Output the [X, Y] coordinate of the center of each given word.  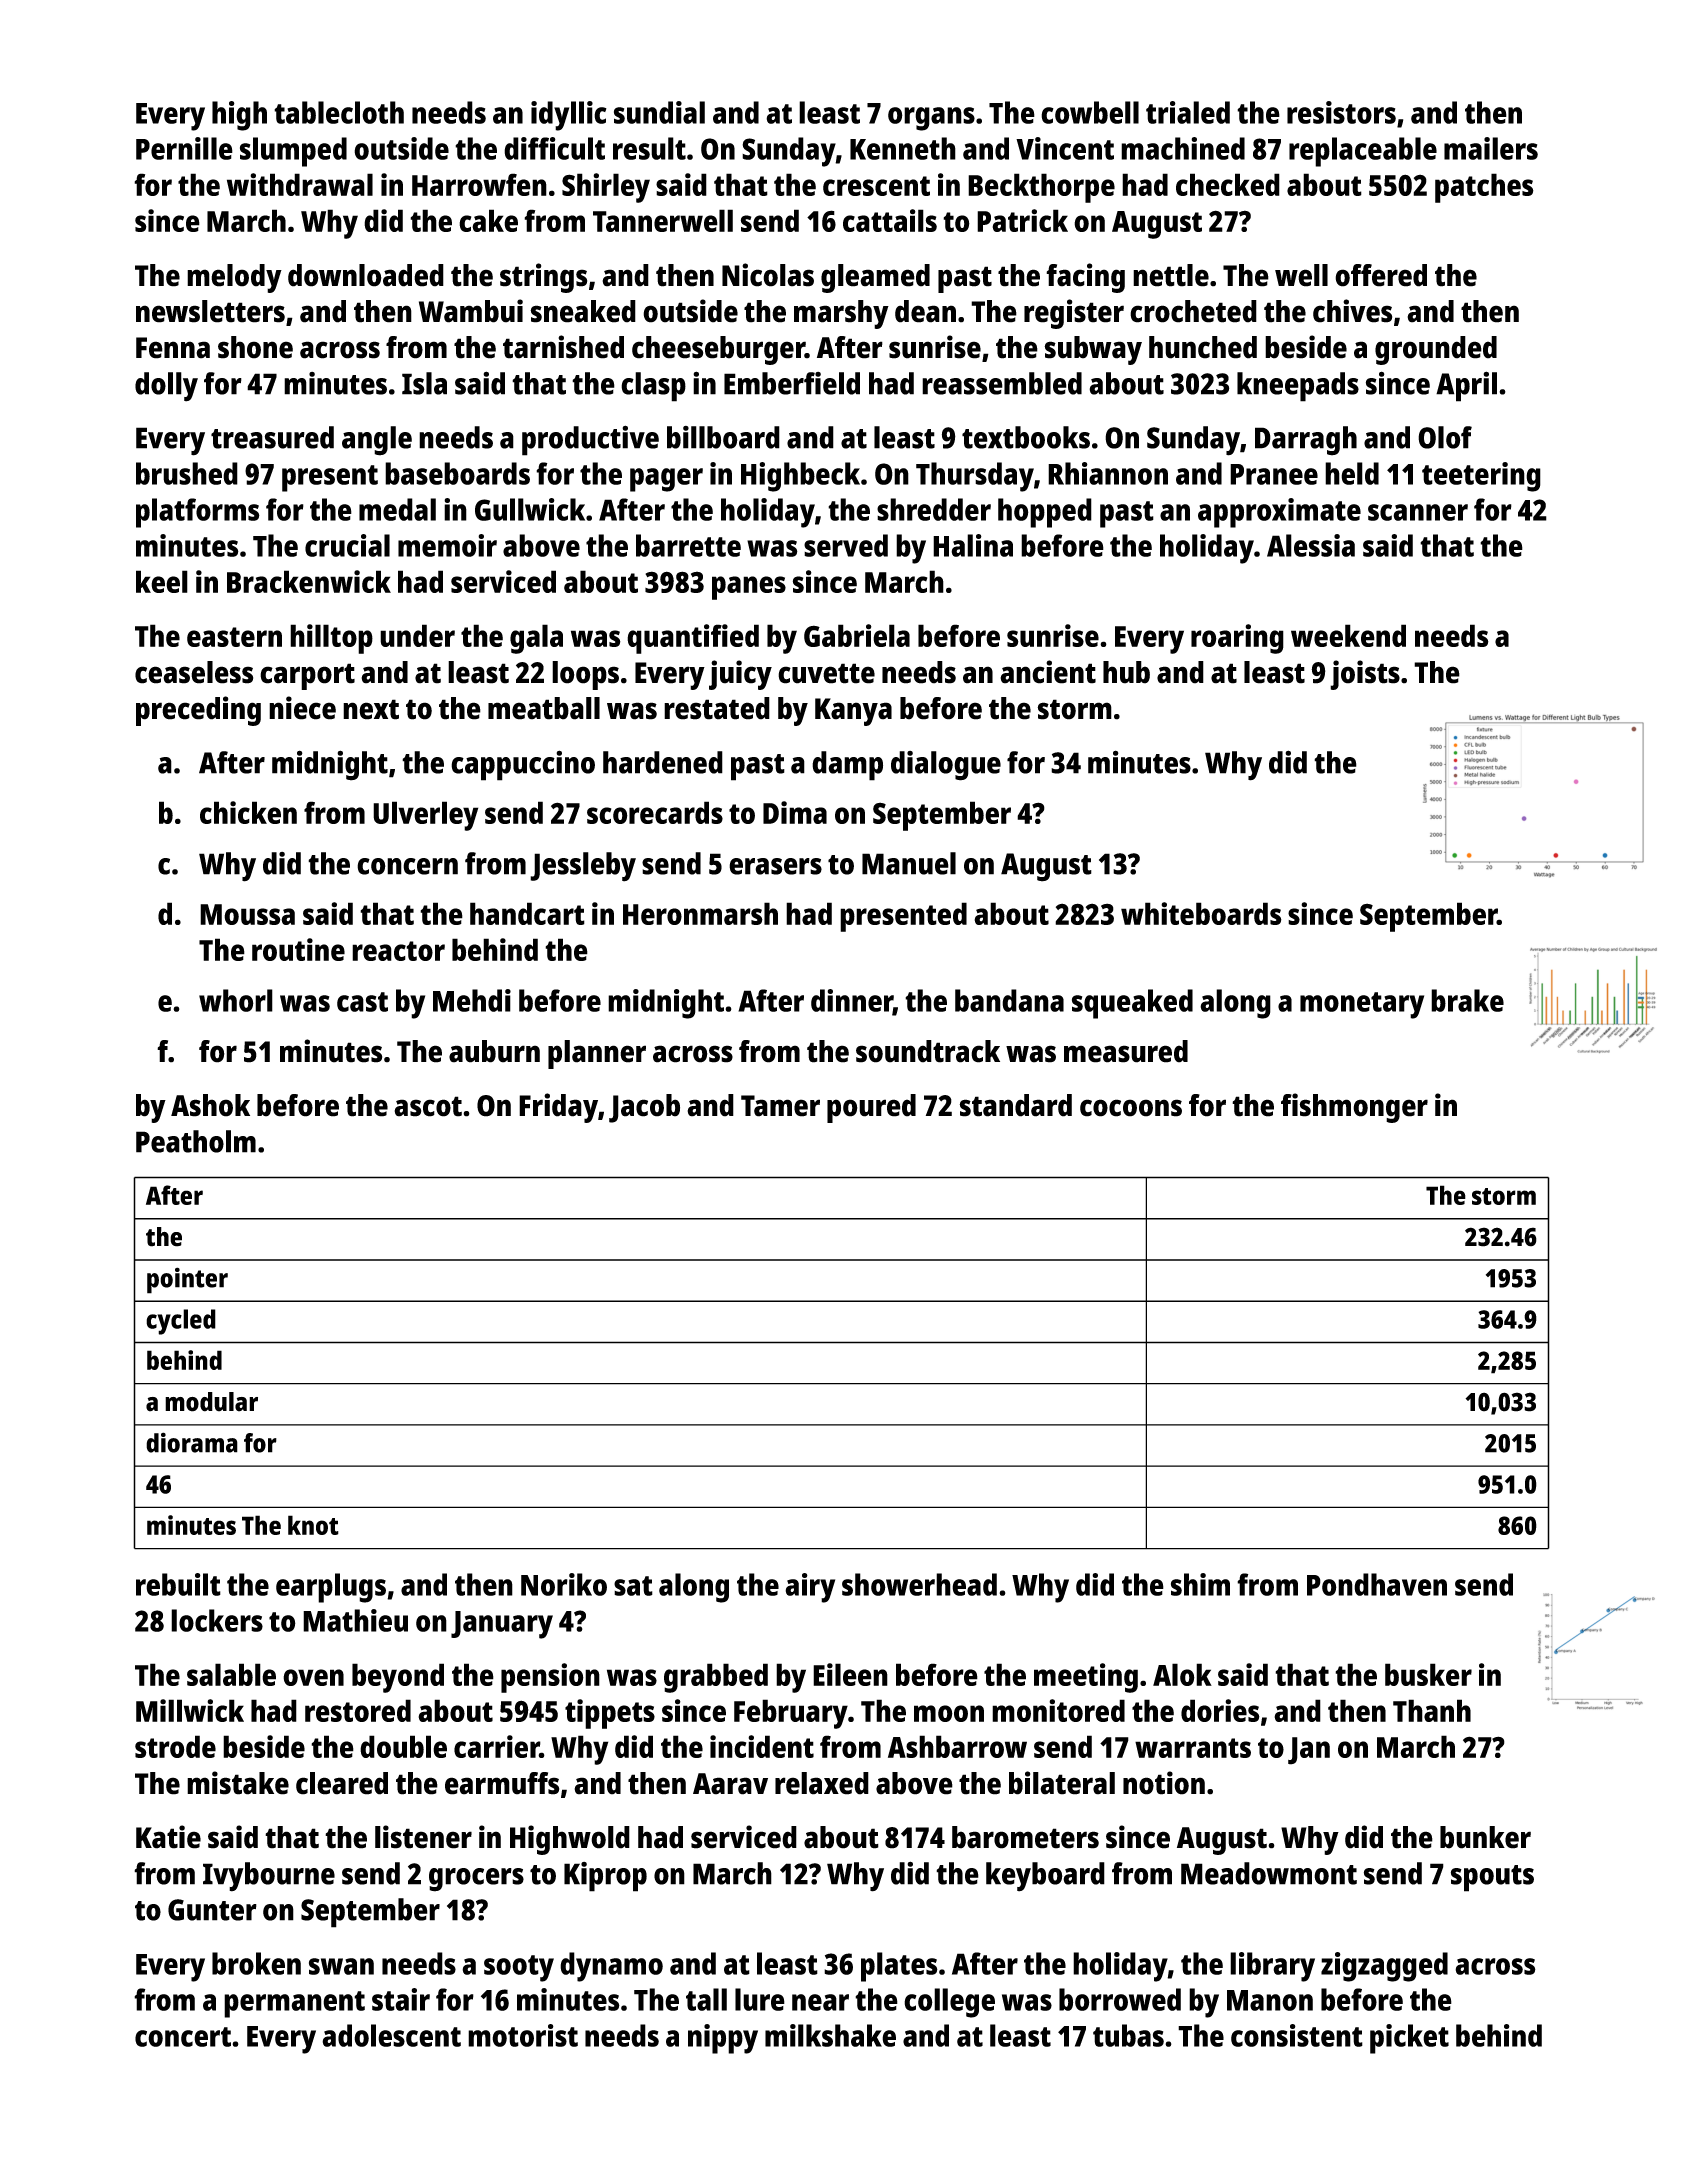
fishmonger [1354, 1108]
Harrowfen [479, 184]
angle [377, 441]
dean [925, 311]
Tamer [780, 1106]
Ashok [210, 1105]
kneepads [1298, 387]
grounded [1436, 350]
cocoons [1131, 1108]
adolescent [391, 2035]
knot [313, 1525]
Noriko [564, 1584]
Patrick [1022, 220]
